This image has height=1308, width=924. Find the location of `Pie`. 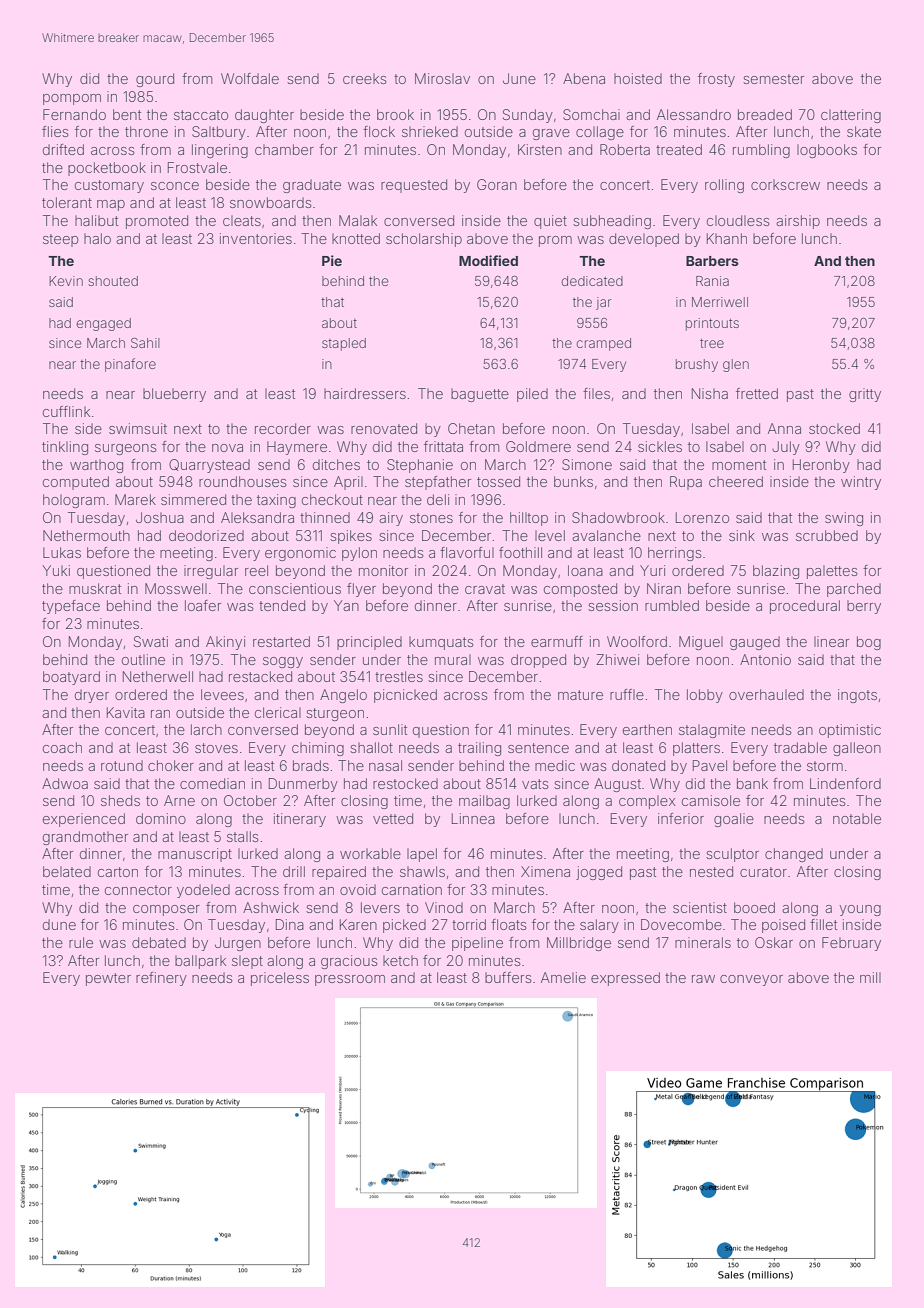

Pie is located at coordinates (332, 260).
